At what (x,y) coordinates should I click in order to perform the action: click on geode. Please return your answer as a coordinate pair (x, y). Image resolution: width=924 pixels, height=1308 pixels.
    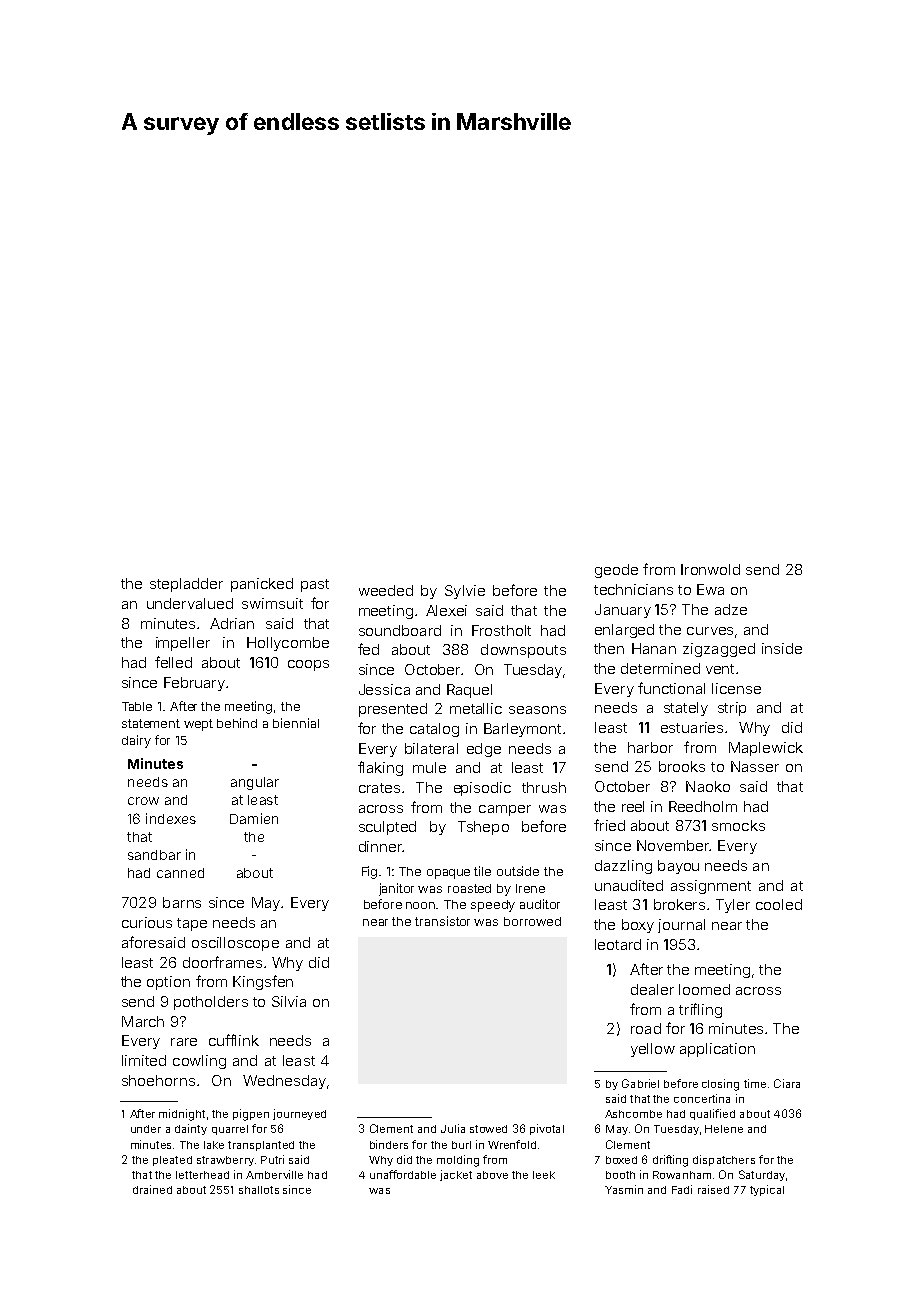
    Looking at the image, I should click on (616, 571).
